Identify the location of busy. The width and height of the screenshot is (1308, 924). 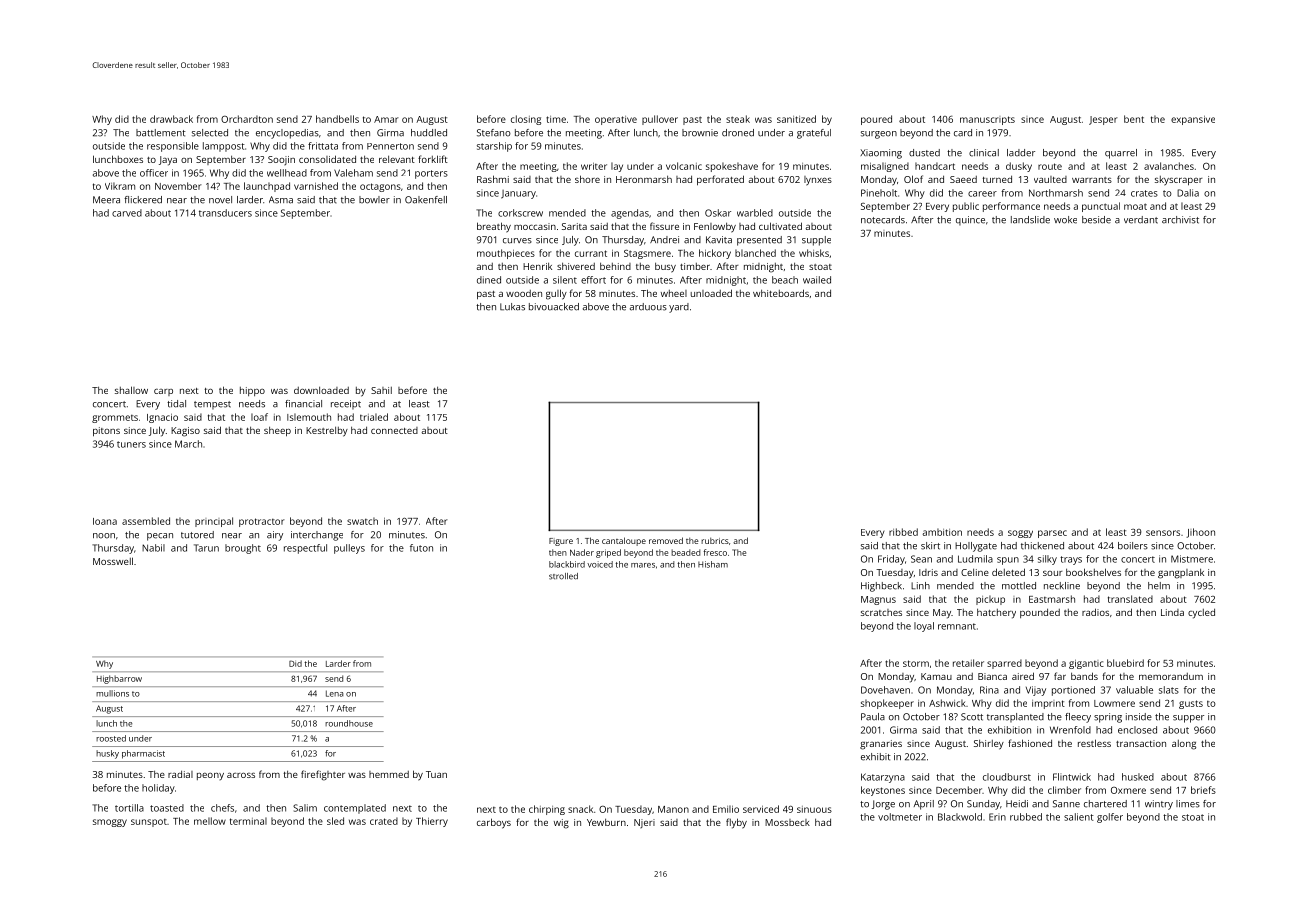
(665, 267).
